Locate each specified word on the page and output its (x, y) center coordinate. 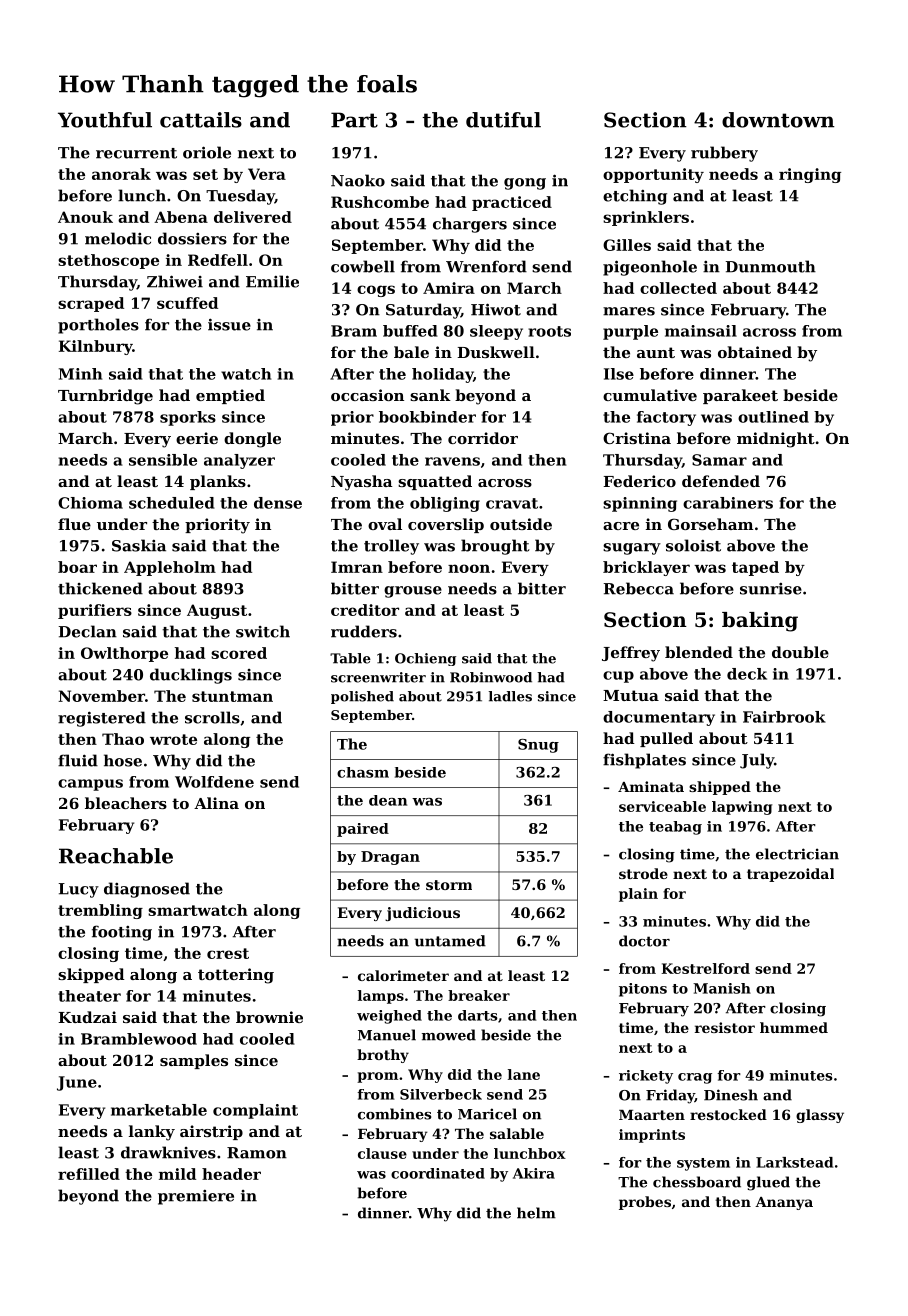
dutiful (503, 120)
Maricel (487, 1114)
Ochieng (425, 659)
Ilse (619, 374)
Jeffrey (631, 654)
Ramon (257, 1153)
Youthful (105, 120)
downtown (778, 120)
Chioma (90, 503)
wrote (173, 739)
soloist (693, 545)
